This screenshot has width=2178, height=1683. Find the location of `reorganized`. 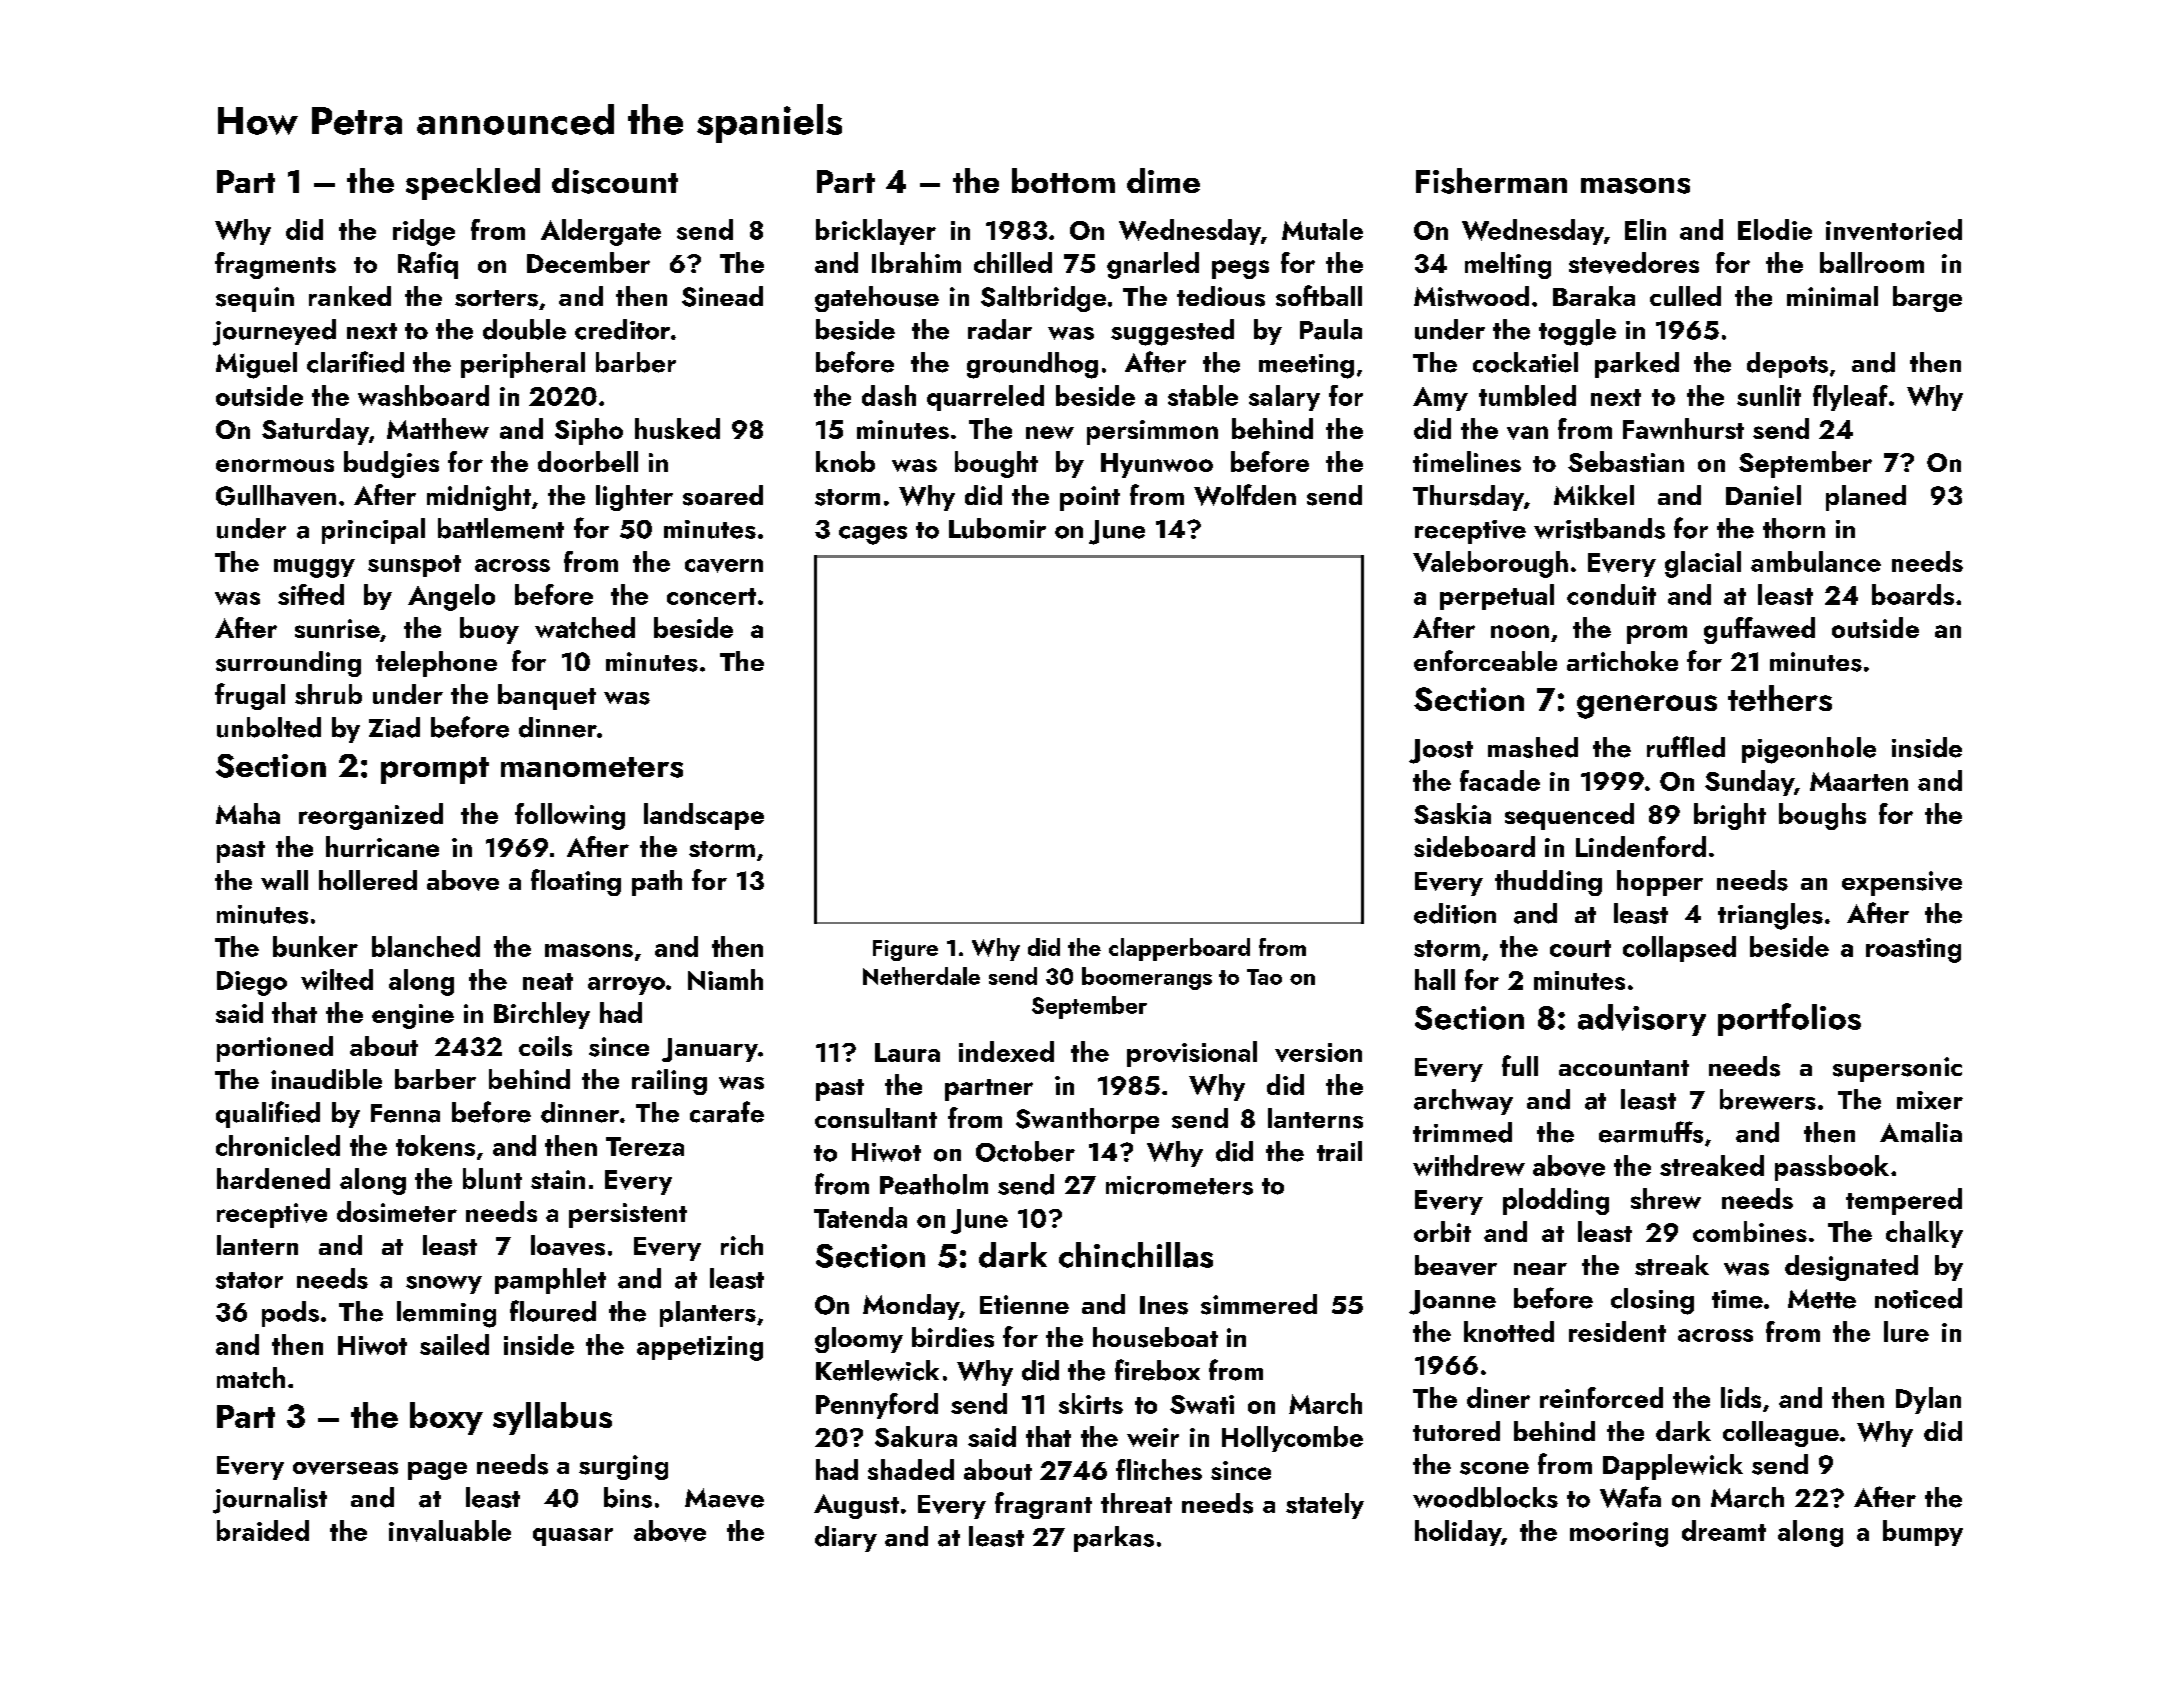

reorganized is located at coordinates (371, 816).
